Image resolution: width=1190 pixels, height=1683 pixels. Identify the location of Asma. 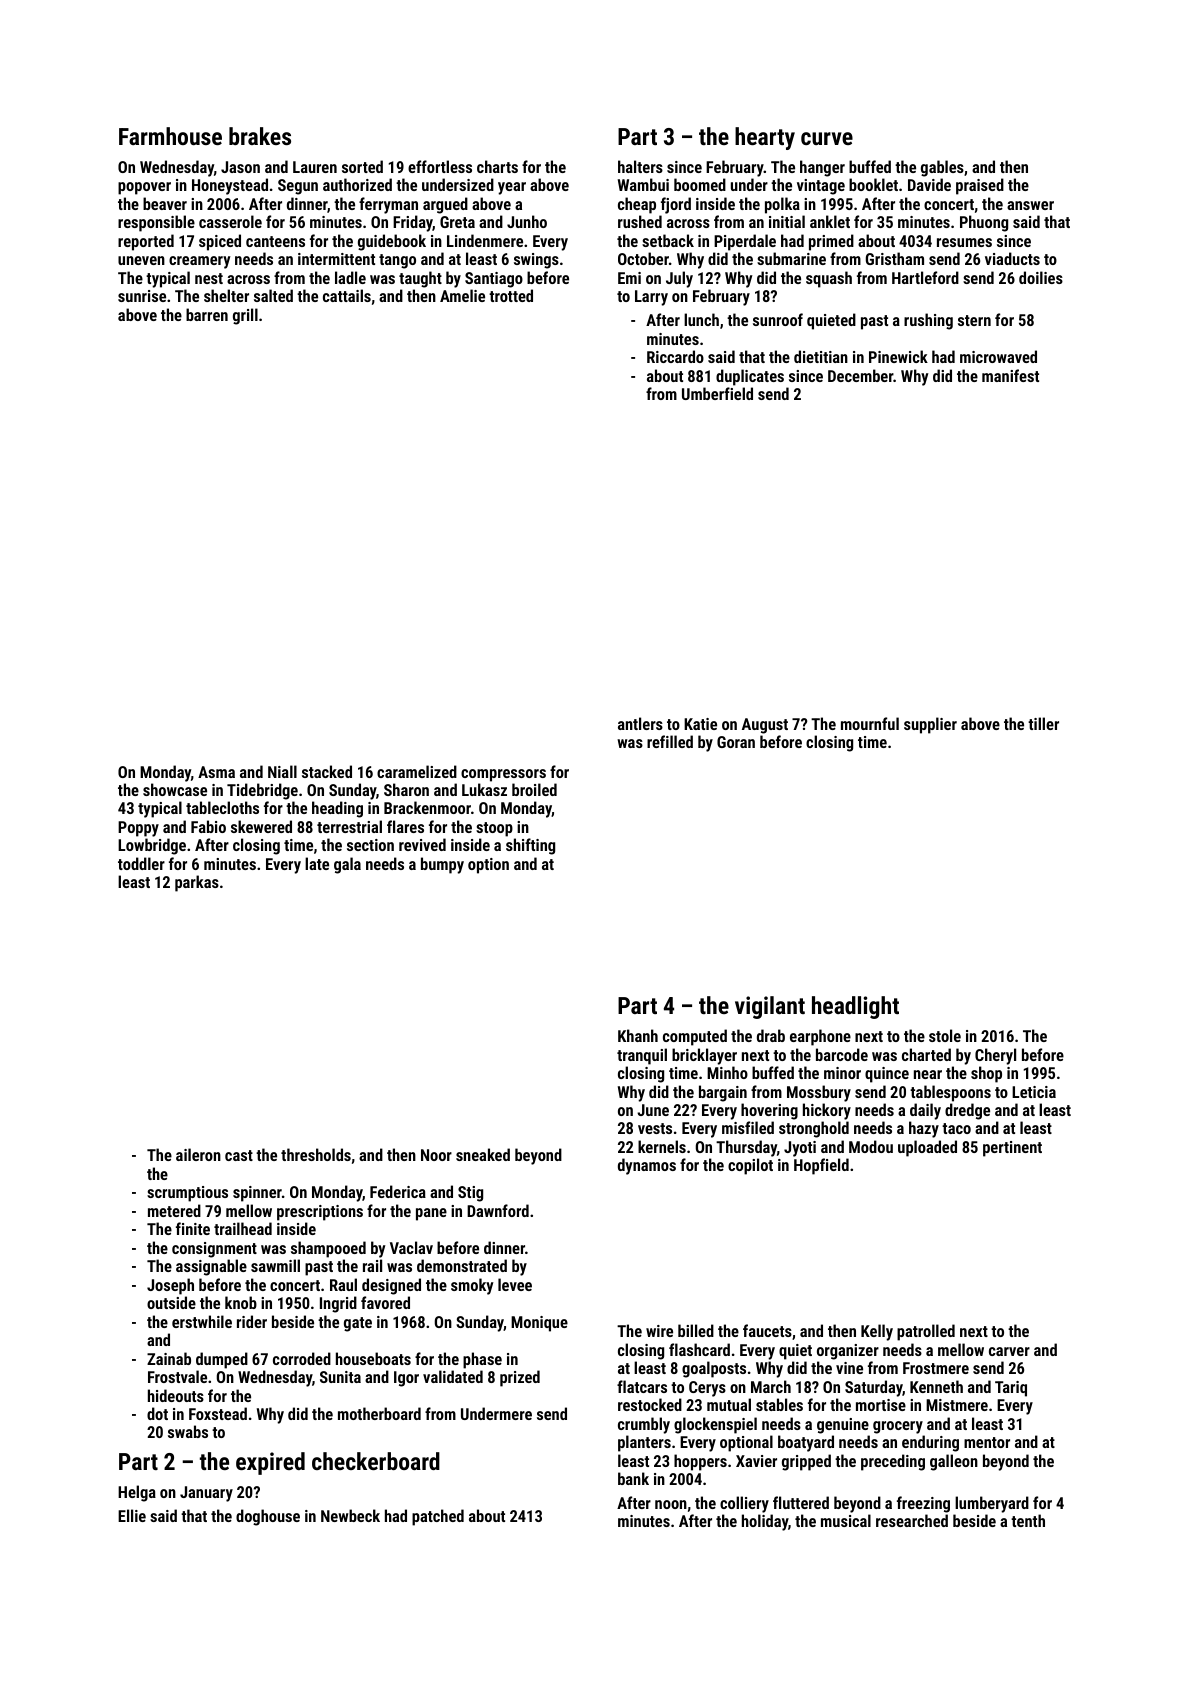
(216, 772).
